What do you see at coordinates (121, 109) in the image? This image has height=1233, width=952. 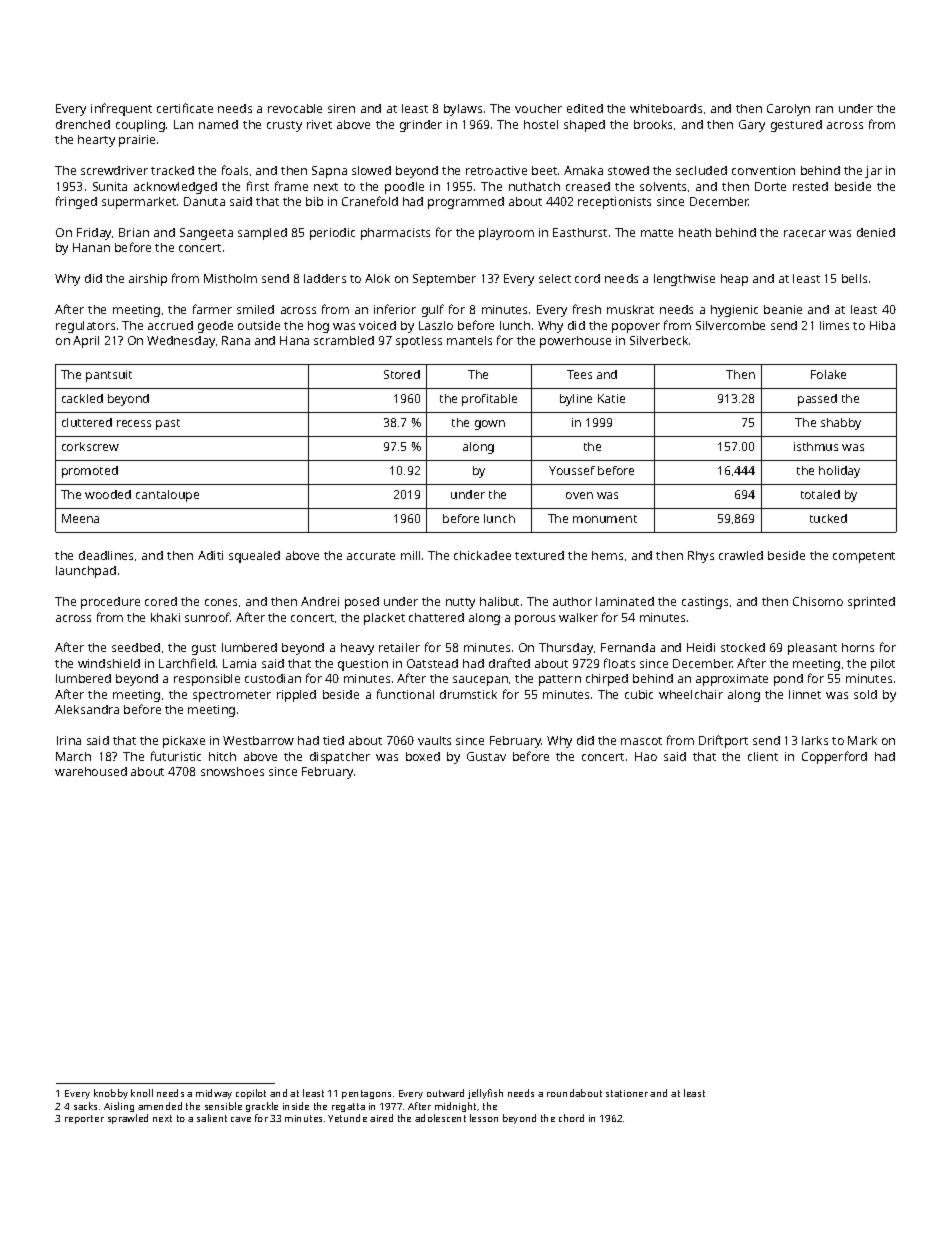 I see `infrequent` at bounding box center [121, 109].
